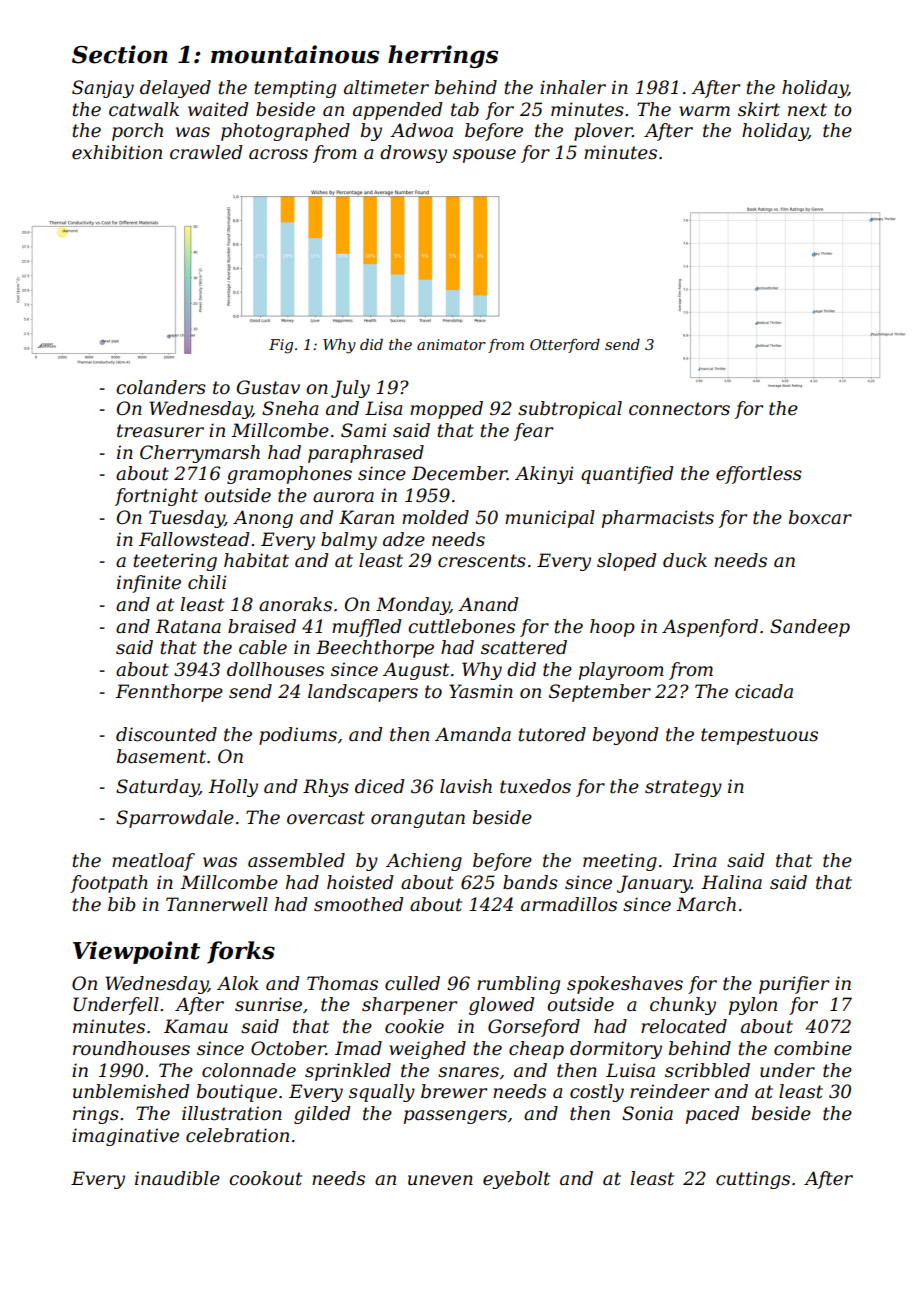 Image resolution: width=924 pixels, height=1308 pixels. Describe the element at coordinates (177, 1178) in the screenshot. I see `inaudible` at that location.
